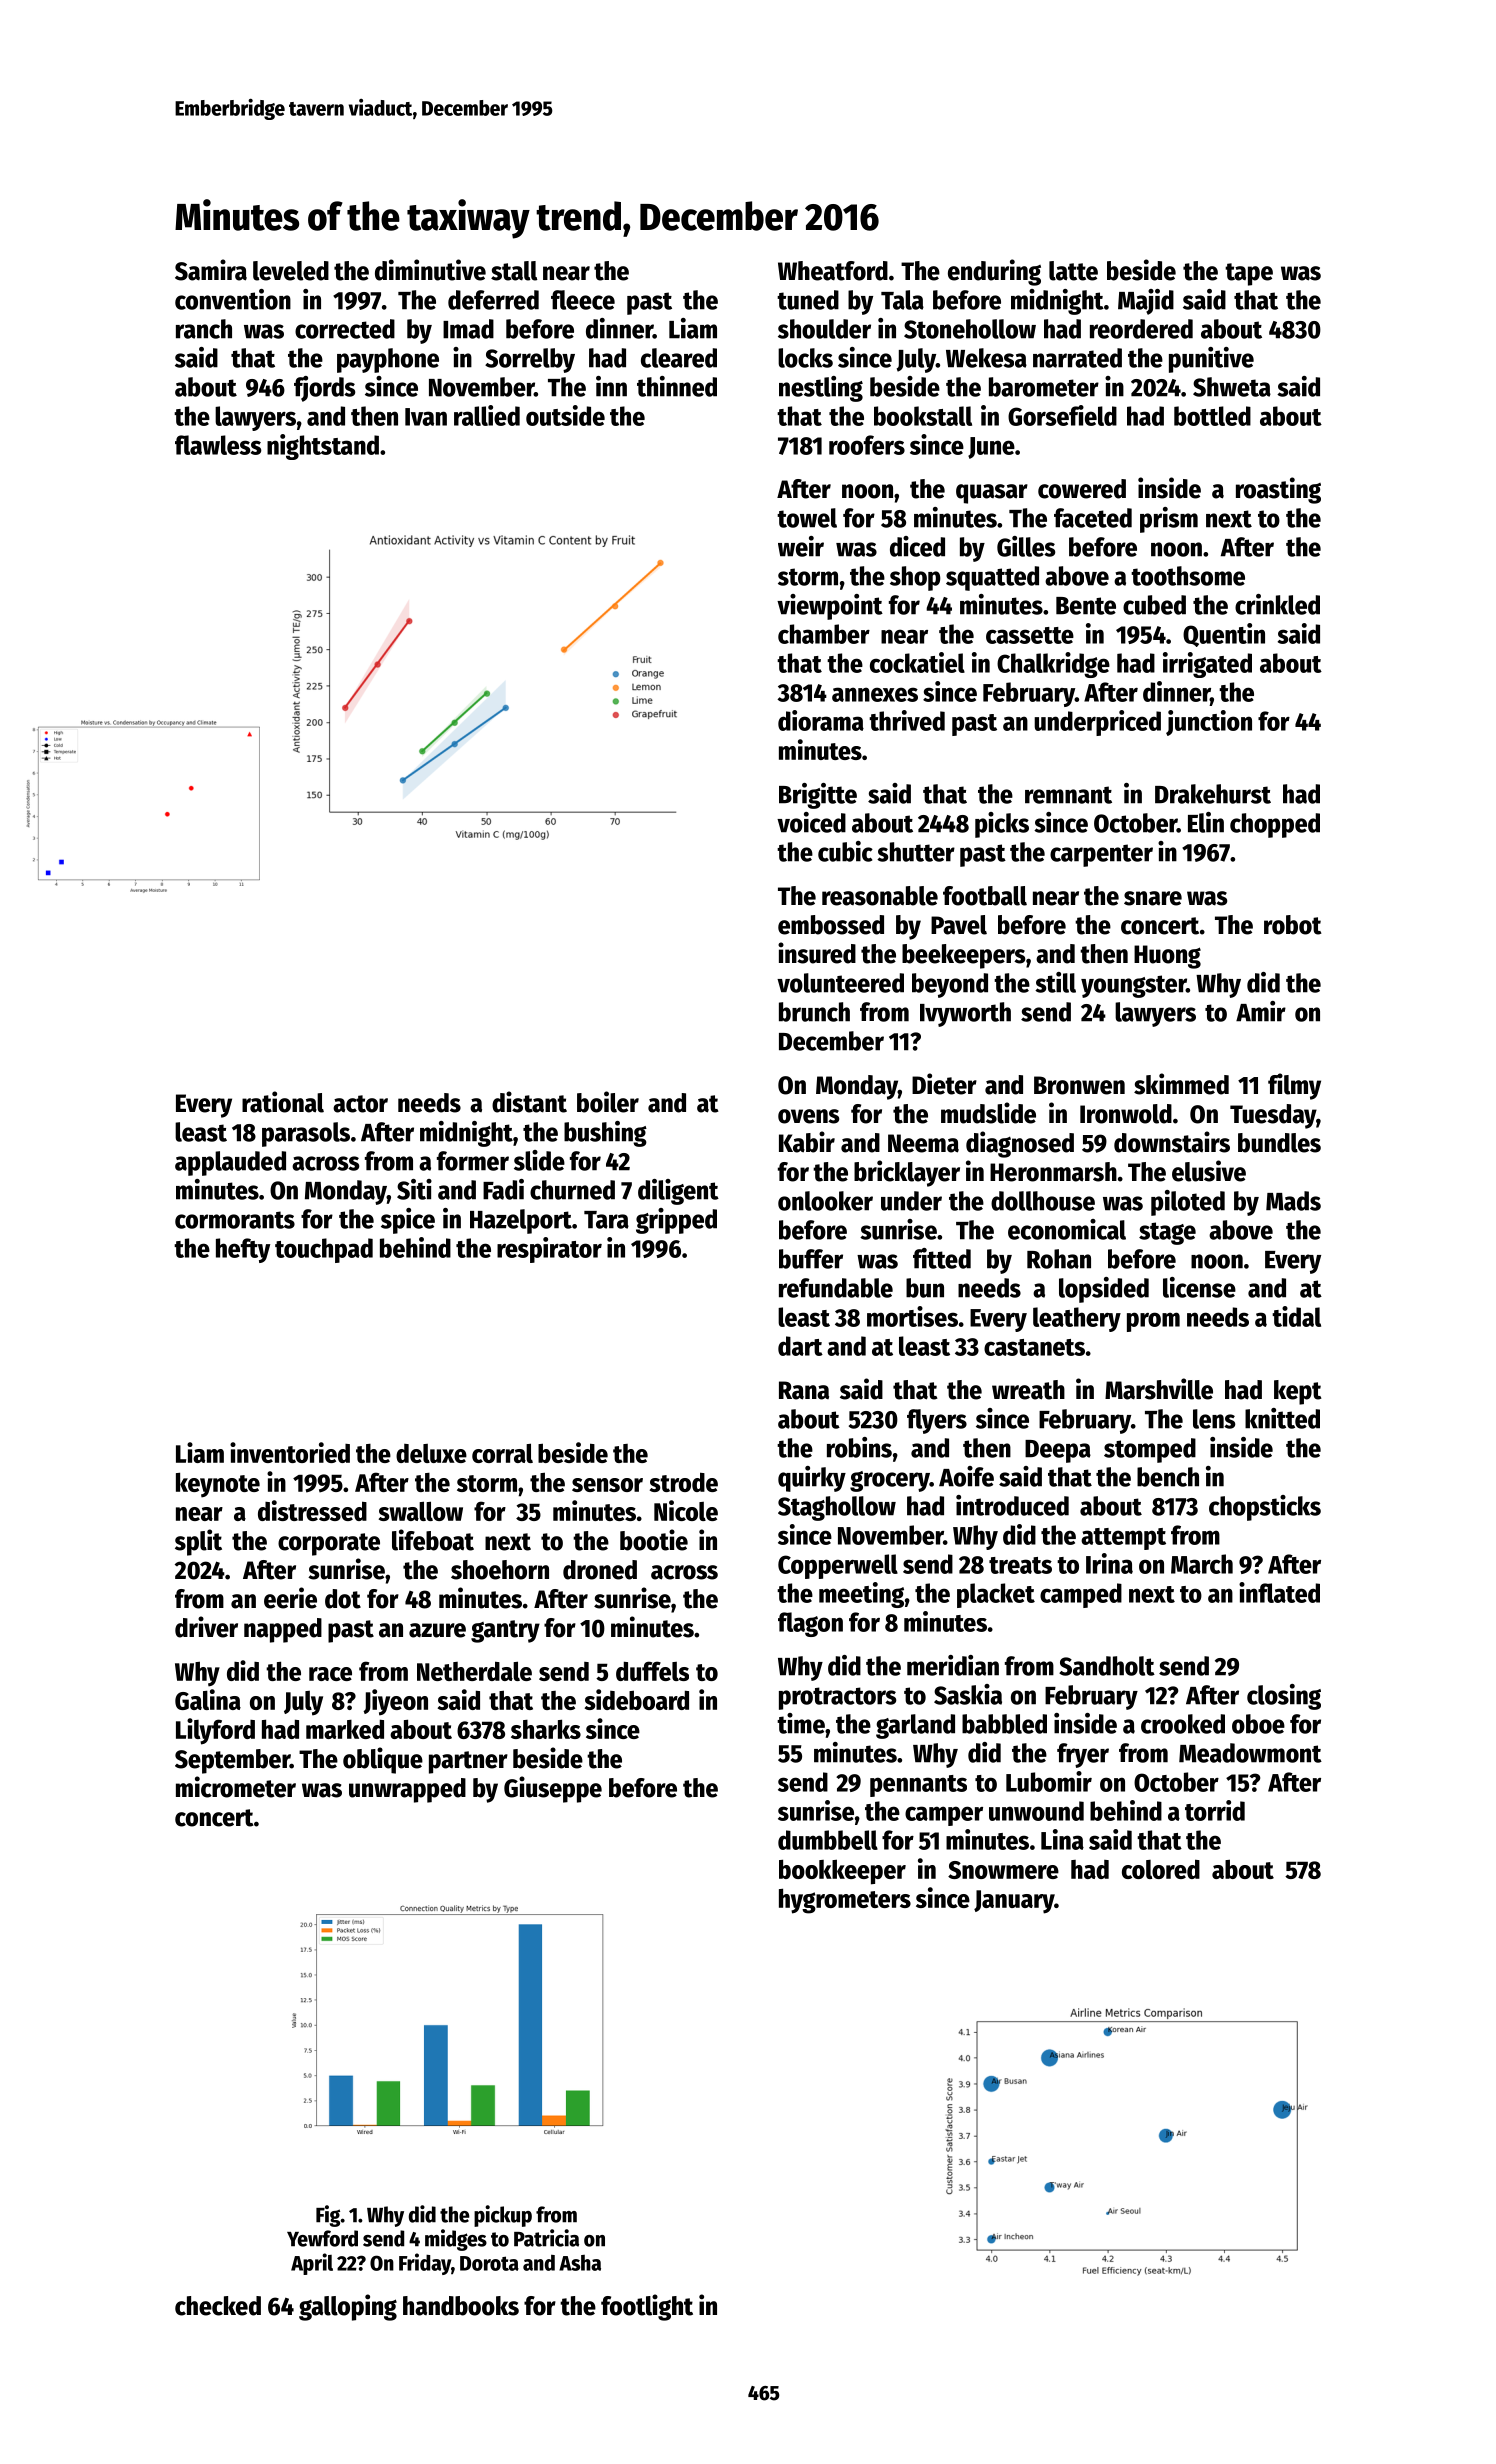 This screenshot has width=1496, height=2464. Describe the element at coordinates (553, 1789) in the screenshot. I see `Giuseppe` at that location.
